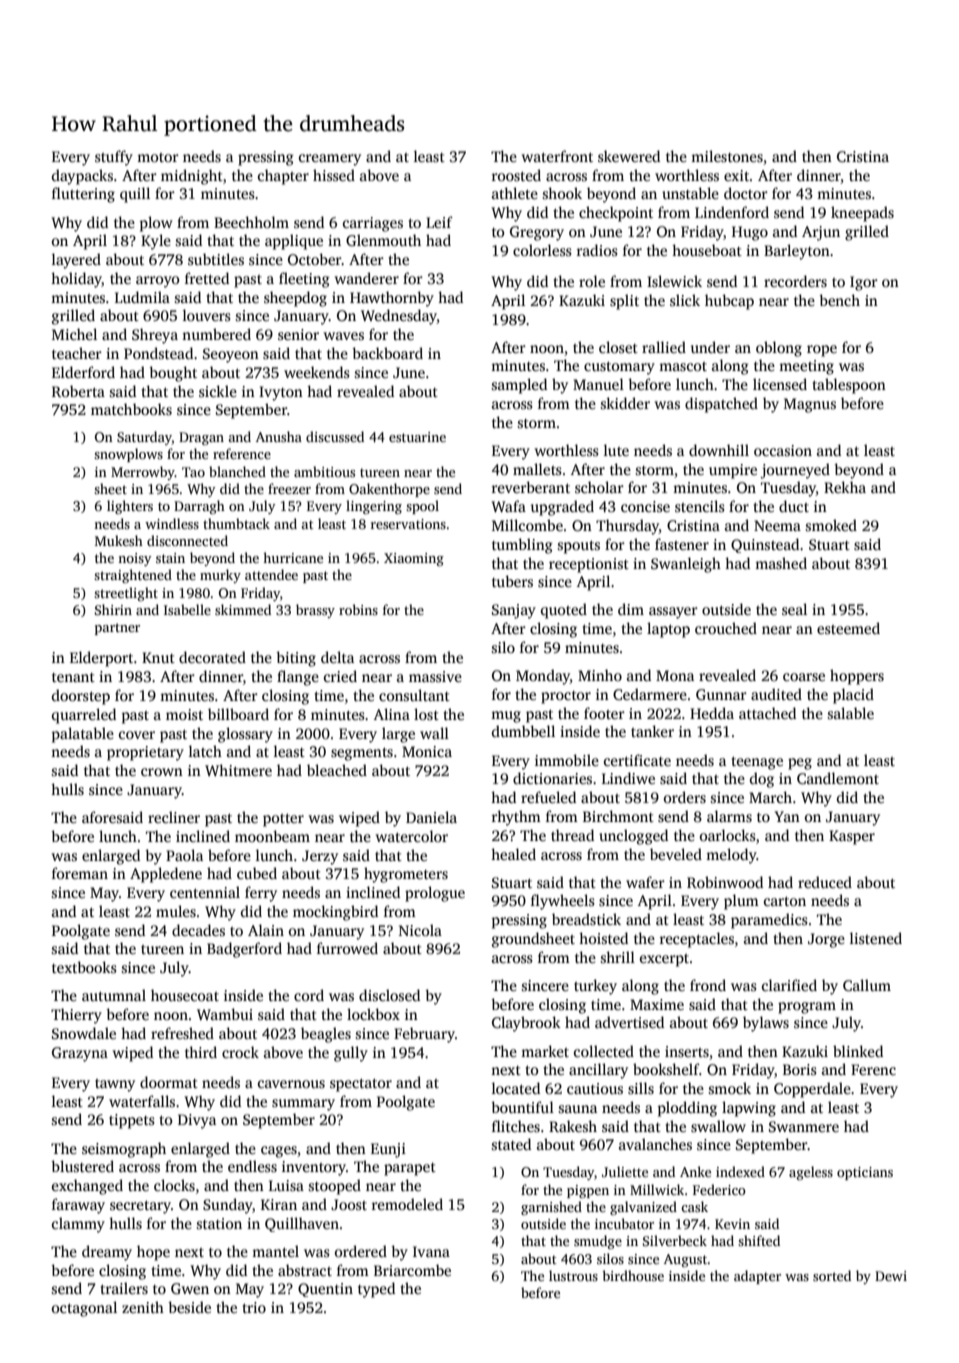  Describe the element at coordinates (158, 157) in the document. I see `motor` at that location.
